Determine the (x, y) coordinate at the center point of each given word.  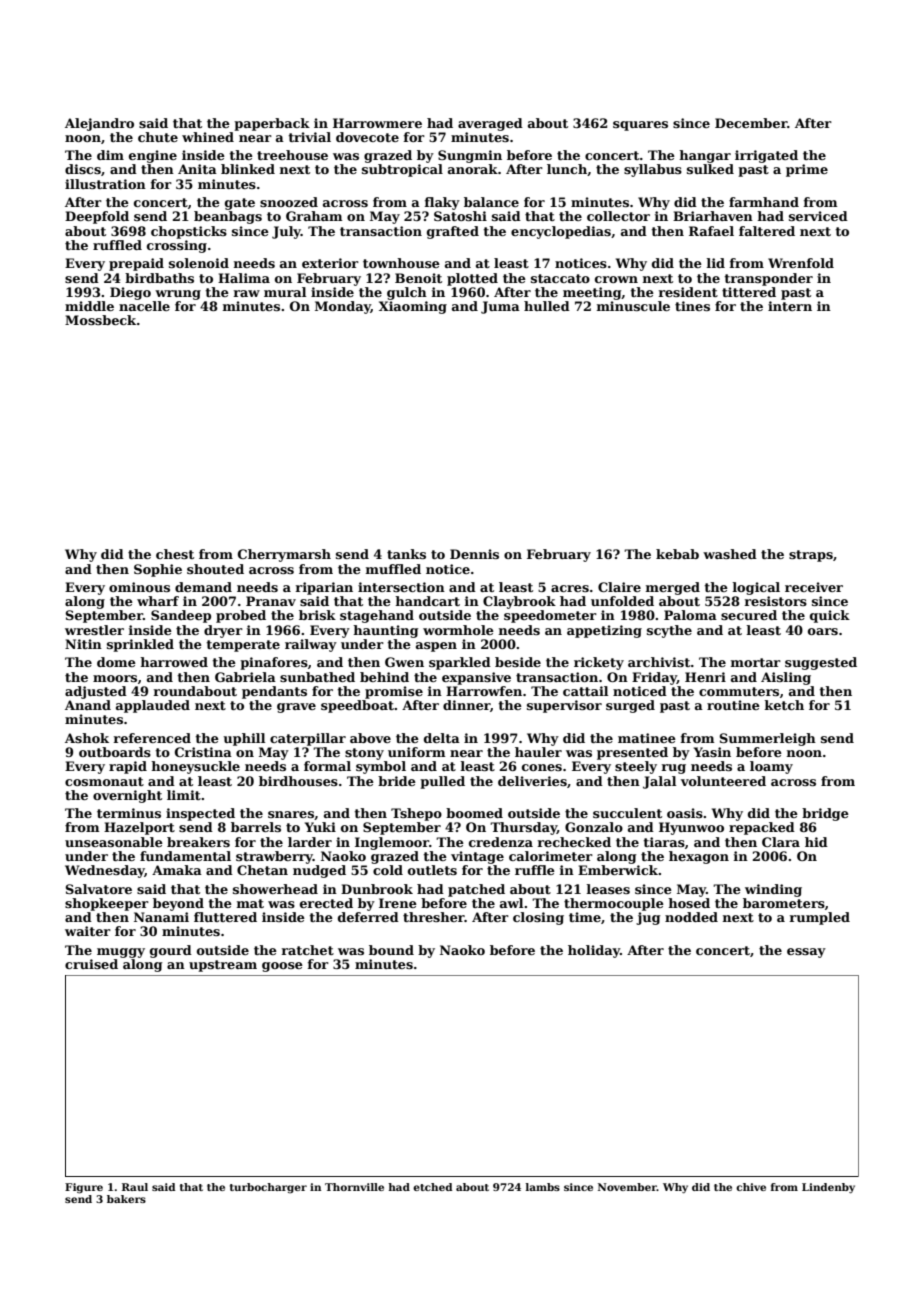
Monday (343, 307)
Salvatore (99, 889)
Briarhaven (713, 216)
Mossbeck (100, 320)
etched (433, 1187)
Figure (84, 1188)
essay (806, 953)
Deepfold (97, 217)
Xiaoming (413, 307)
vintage (477, 857)
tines (692, 306)
